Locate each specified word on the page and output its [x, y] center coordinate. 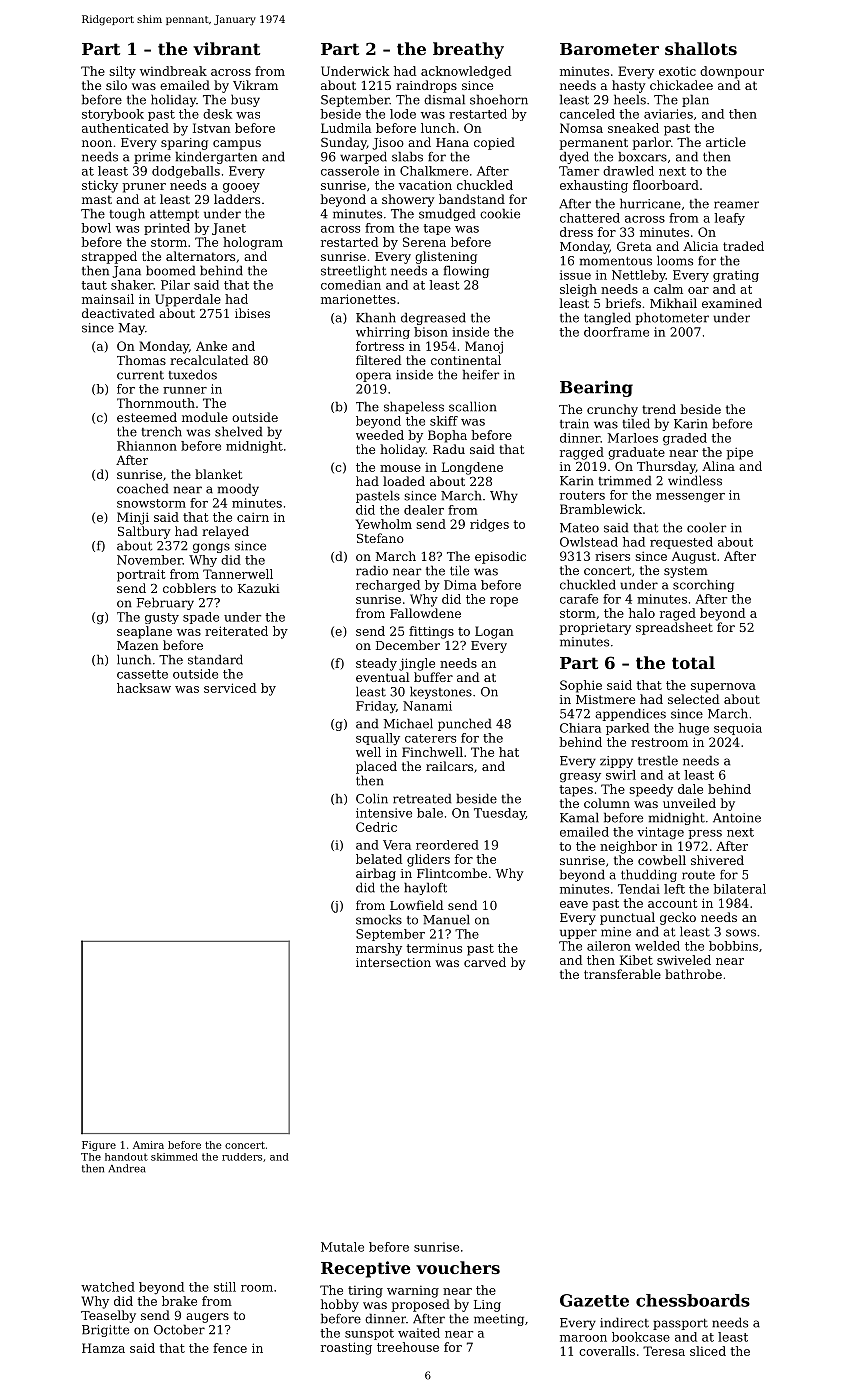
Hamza [103, 1348]
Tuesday [500, 814]
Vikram [255, 85]
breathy [468, 50]
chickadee [681, 85]
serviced [230, 688]
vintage [660, 833]
